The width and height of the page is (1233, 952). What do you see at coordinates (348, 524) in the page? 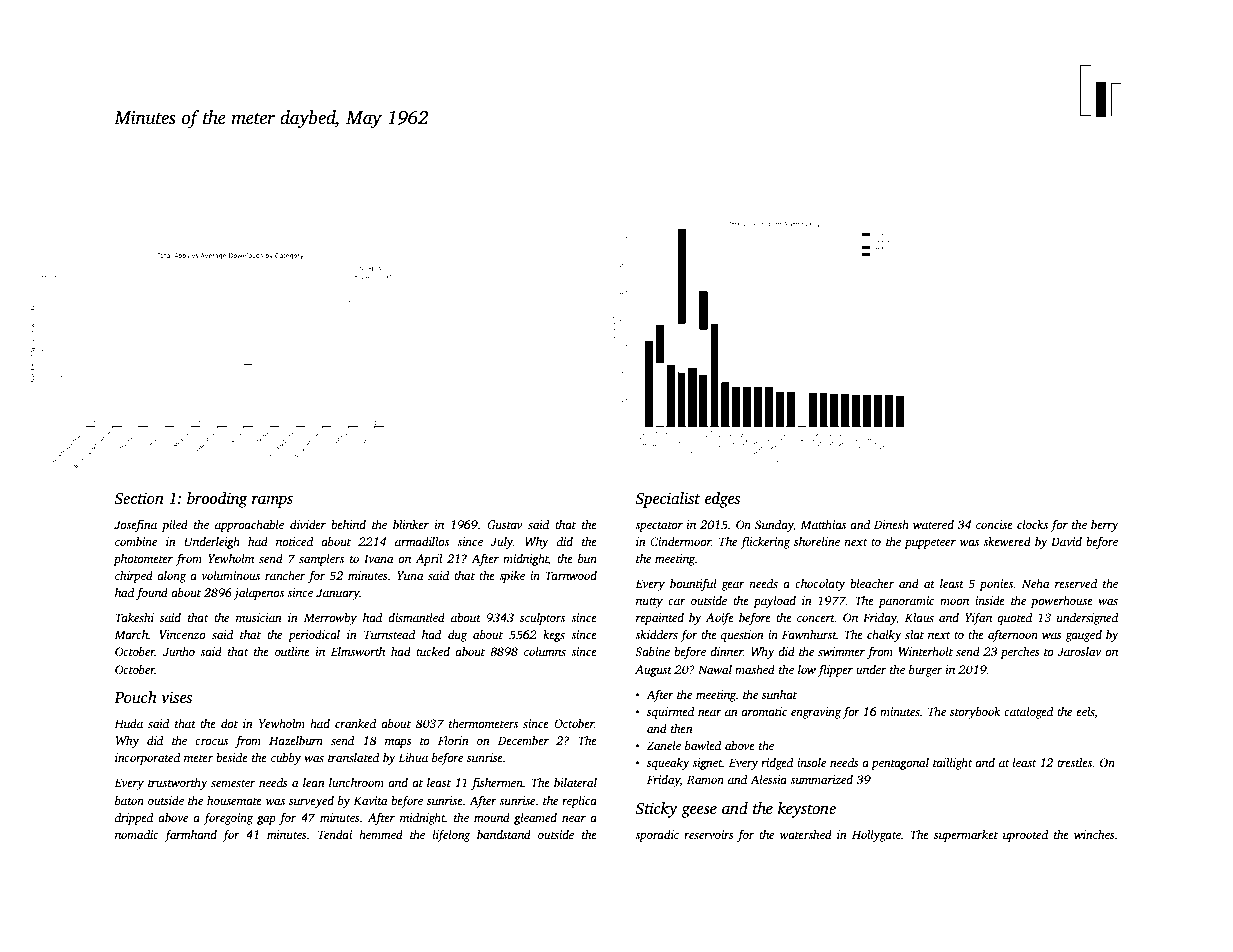
I see `behind` at bounding box center [348, 524].
